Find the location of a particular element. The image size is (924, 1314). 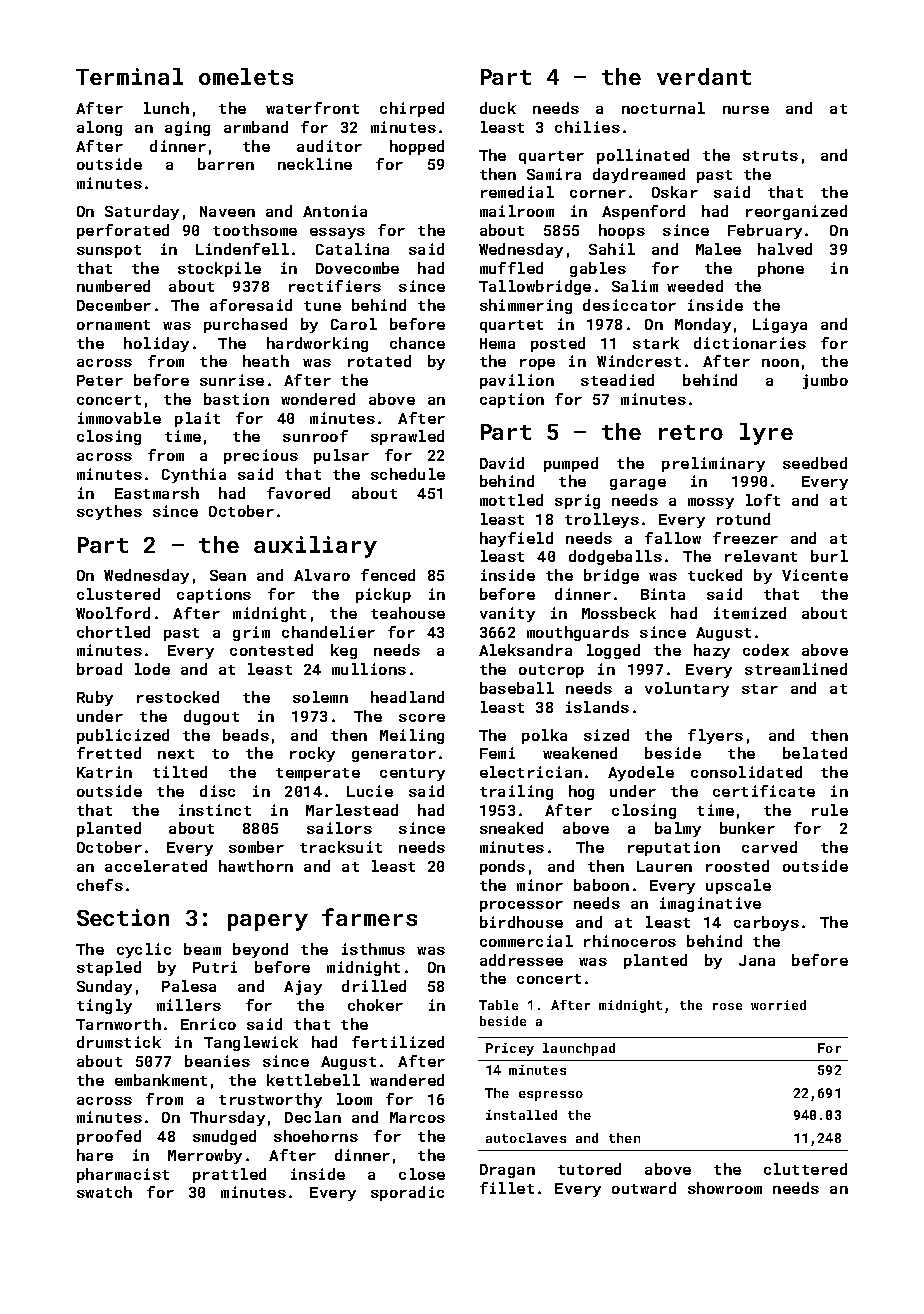

beanies is located at coordinates (217, 1061).
